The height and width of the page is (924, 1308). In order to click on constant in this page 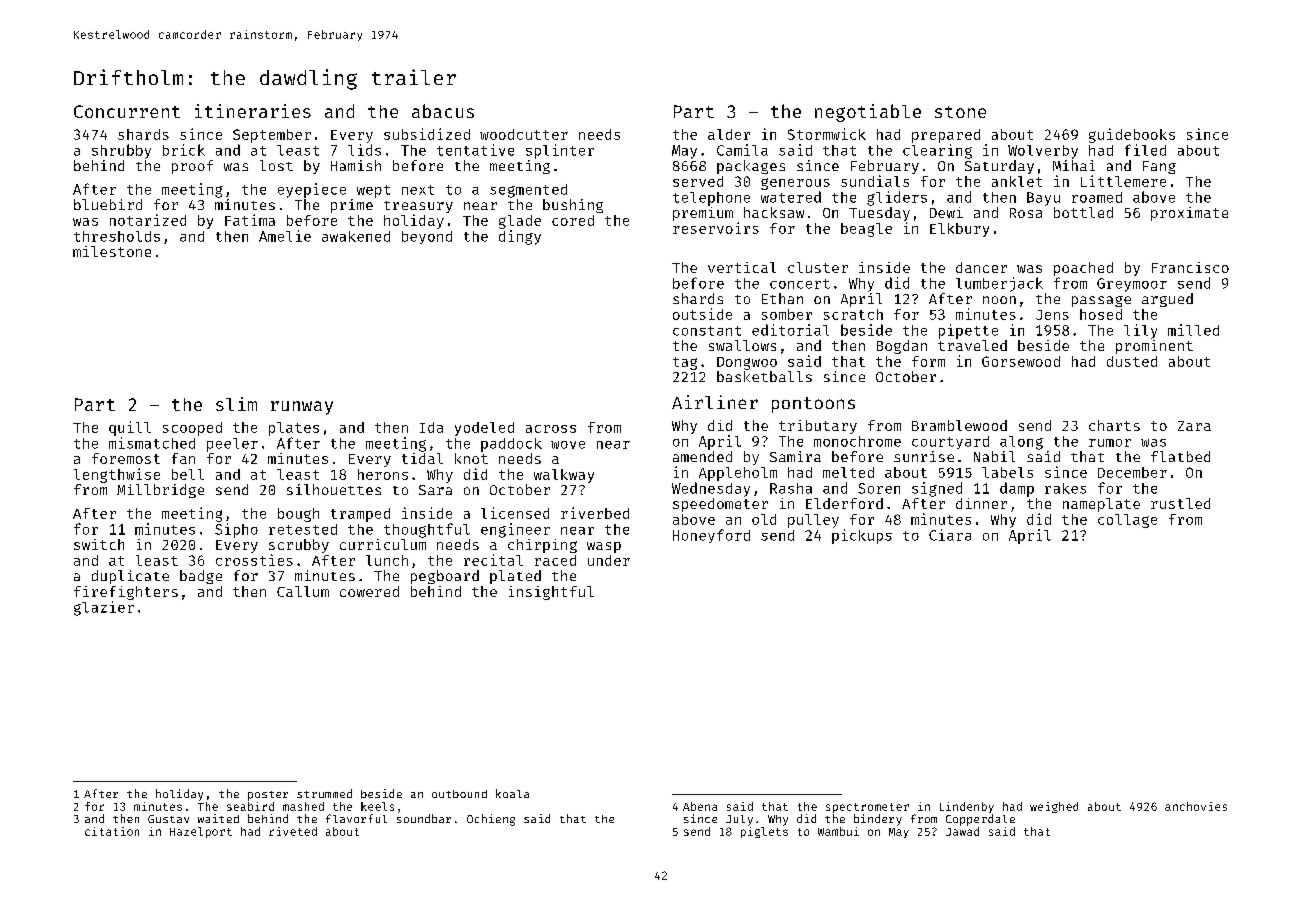, I will do `click(707, 331)`.
